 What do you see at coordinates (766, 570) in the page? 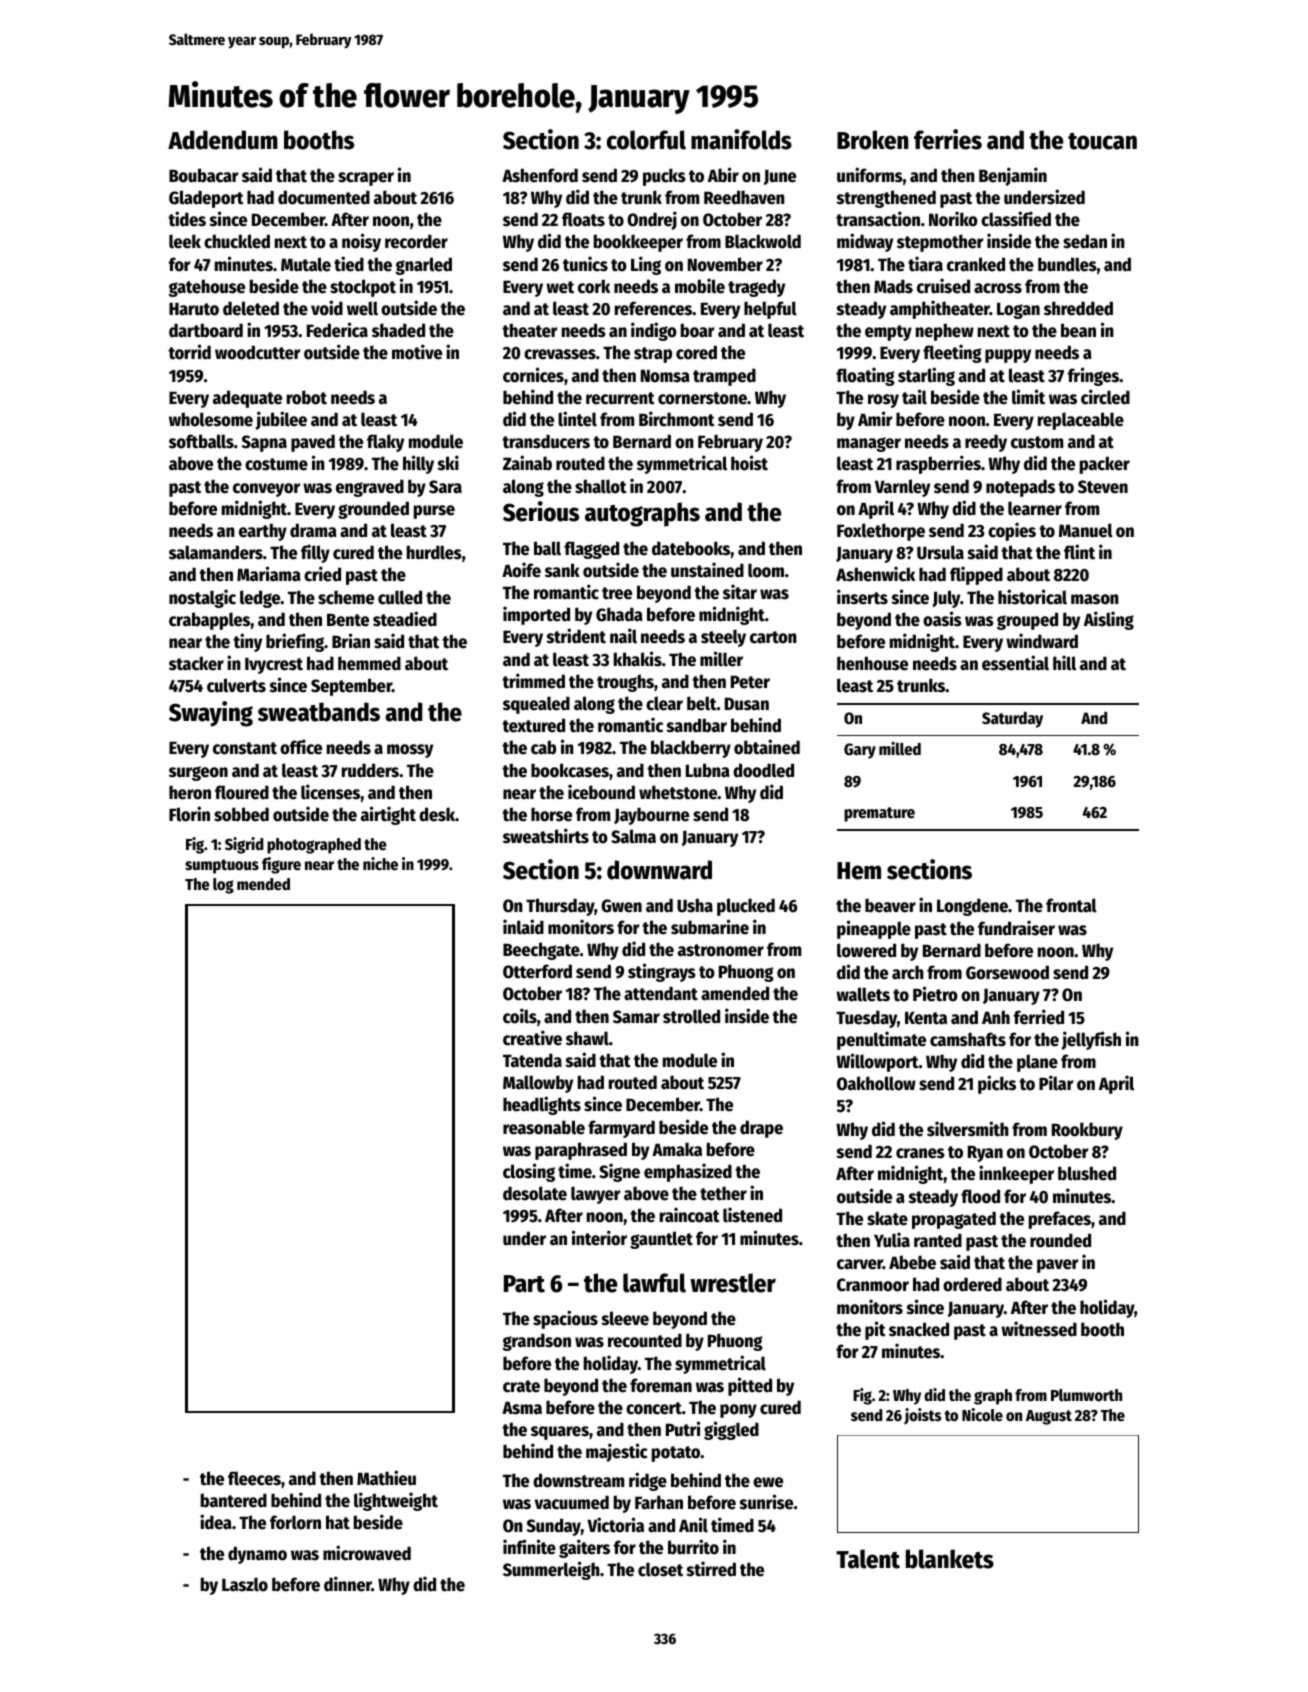
I see `loom` at bounding box center [766, 570].
